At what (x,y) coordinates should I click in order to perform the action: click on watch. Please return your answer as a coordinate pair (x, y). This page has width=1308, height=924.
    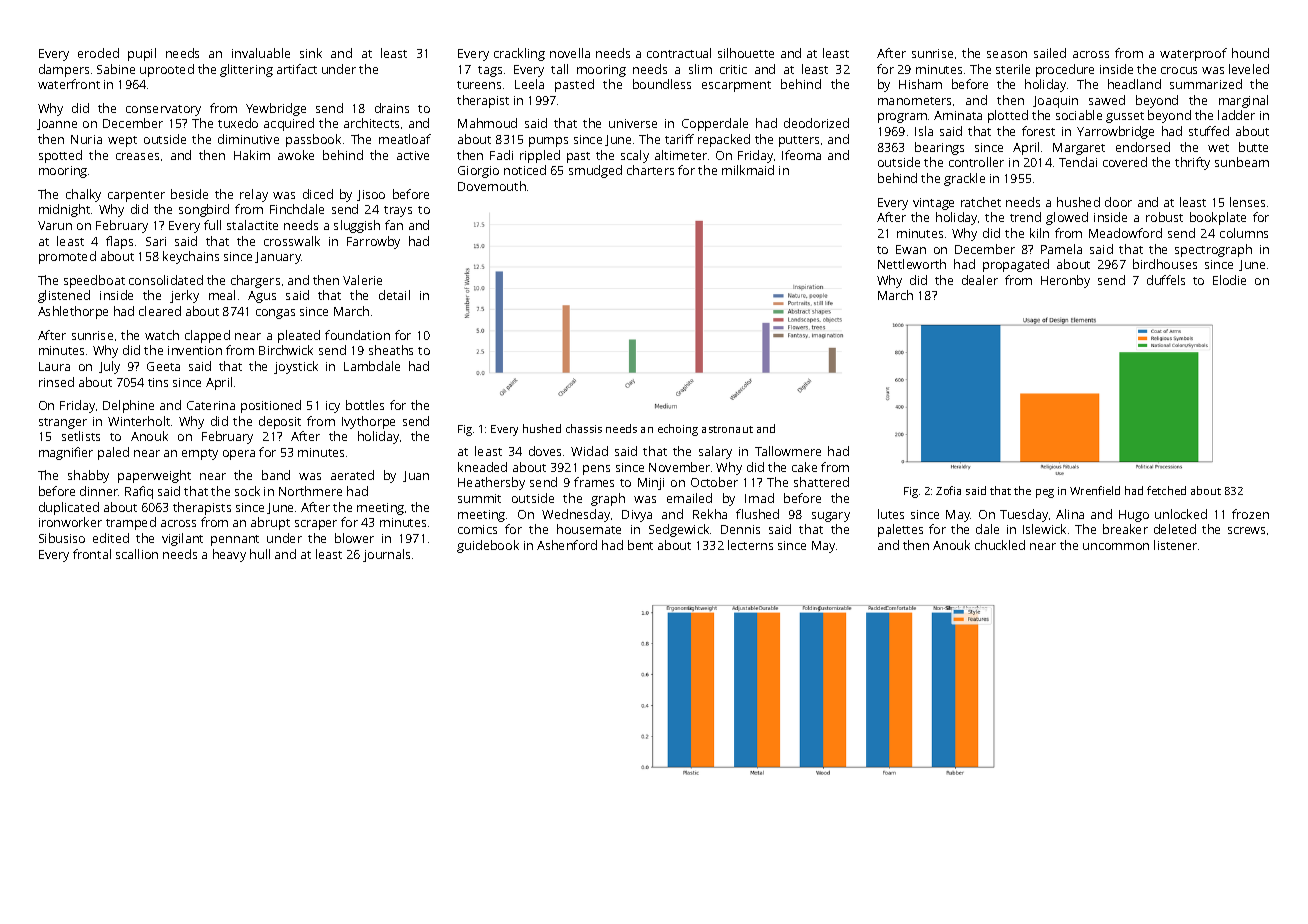
    Looking at the image, I should click on (162, 335).
